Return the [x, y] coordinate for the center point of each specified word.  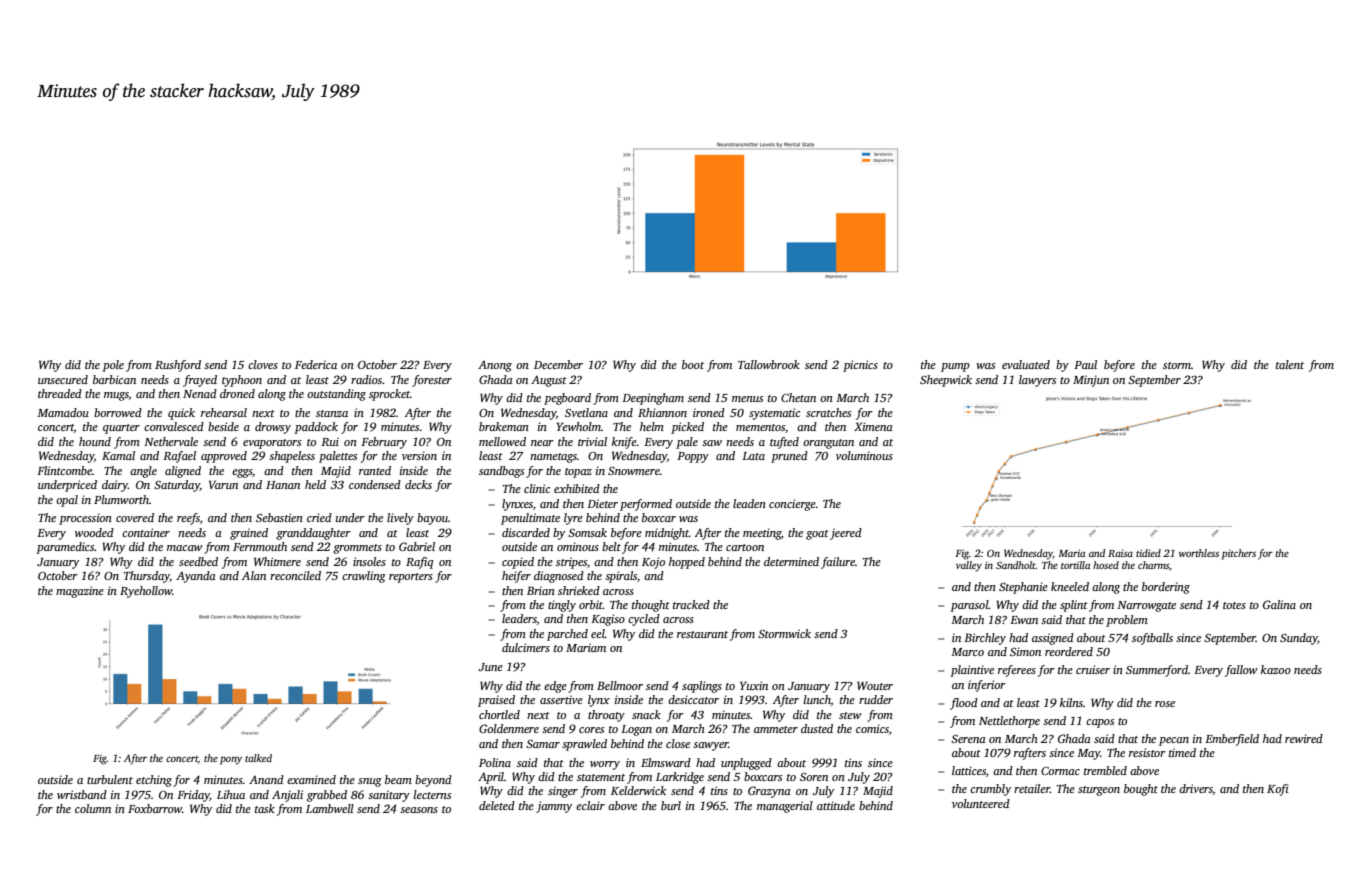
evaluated [1026, 364]
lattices [969, 770]
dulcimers [526, 647]
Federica [316, 364]
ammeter [776, 729]
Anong [495, 366]
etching [154, 781]
